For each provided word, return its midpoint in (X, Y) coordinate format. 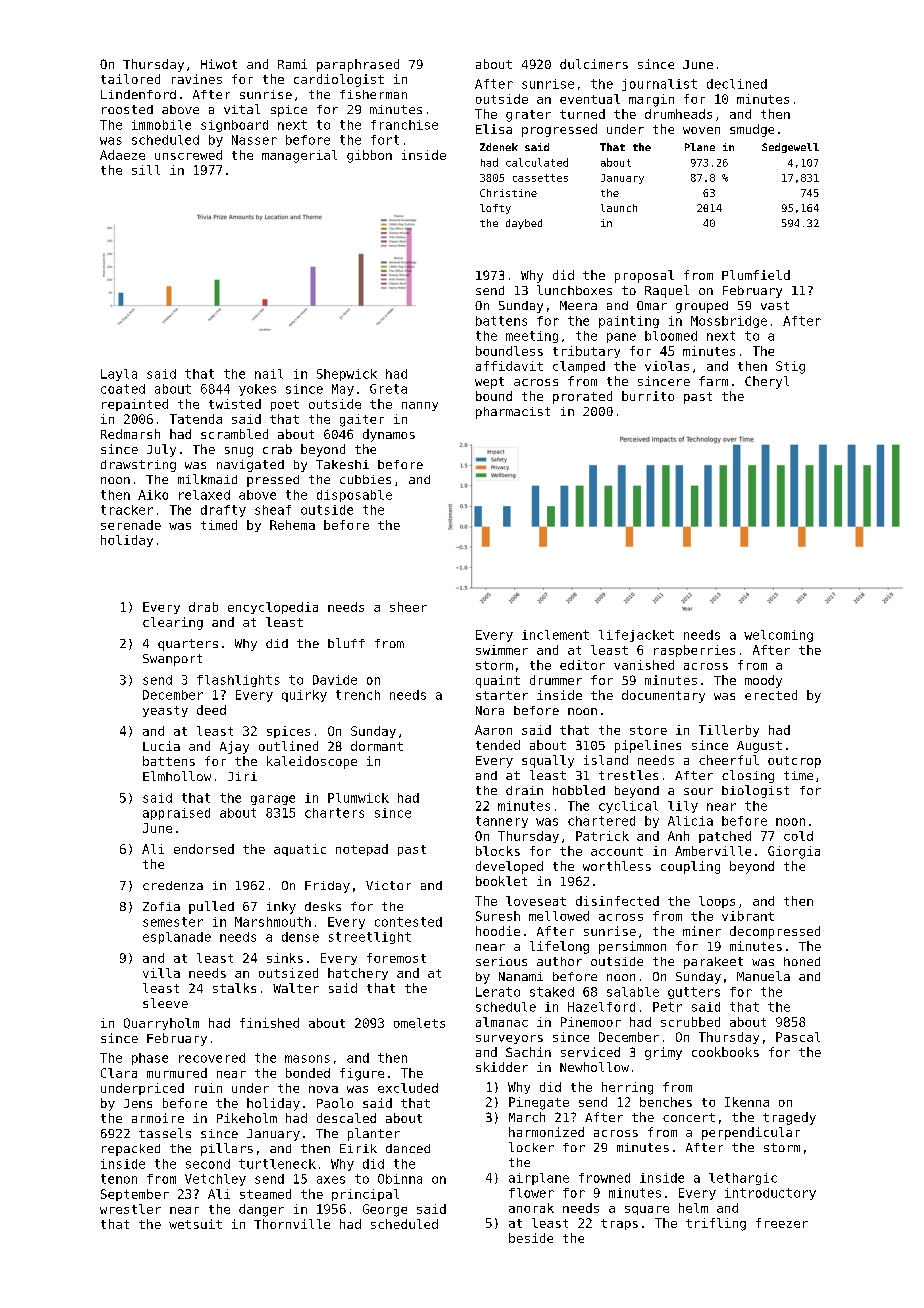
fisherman (373, 94)
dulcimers (594, 64)
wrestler (130, 1209)
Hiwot (219, 64)
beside (531, 1238)
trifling (716, 1224)
